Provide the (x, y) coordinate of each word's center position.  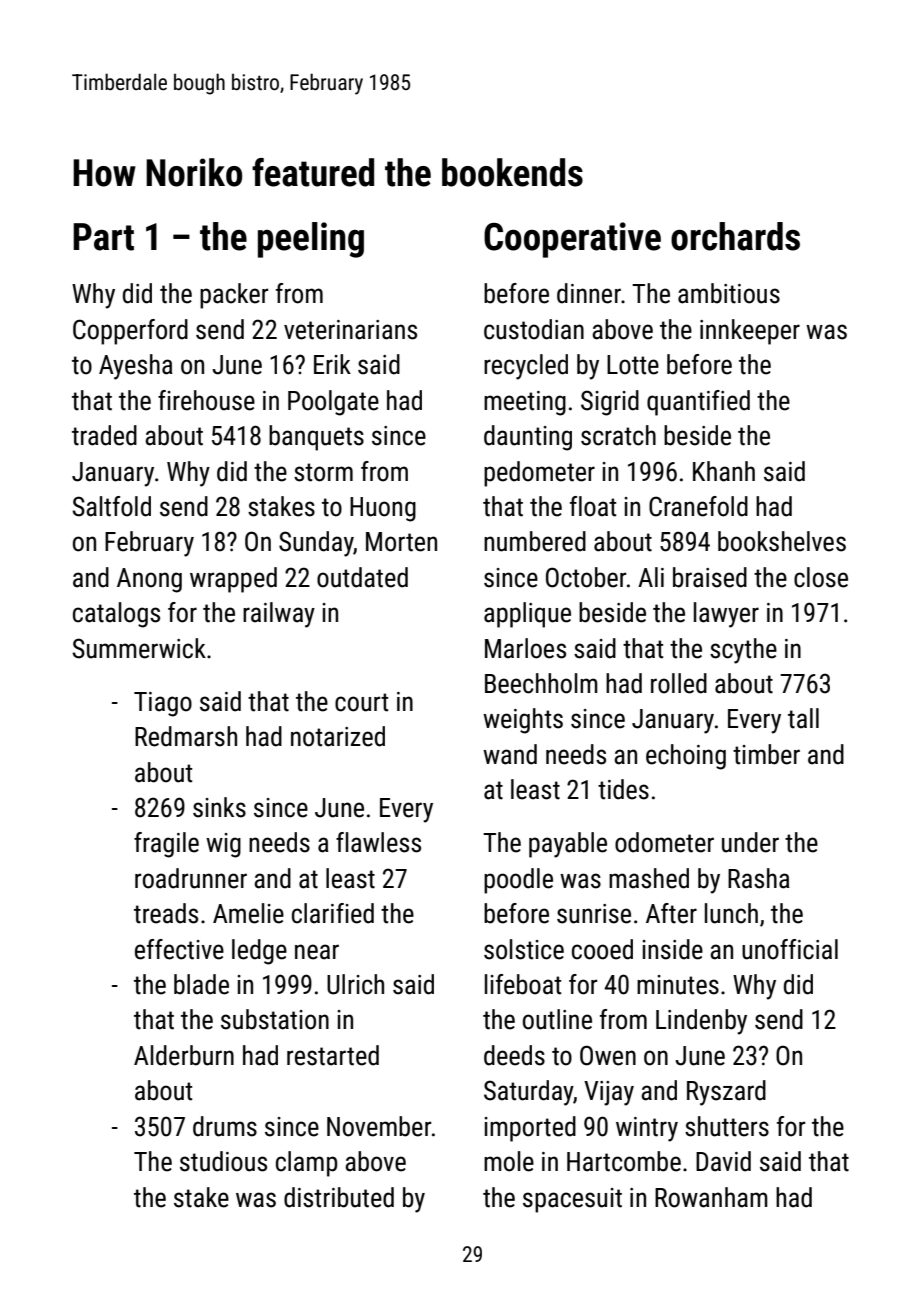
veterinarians (350, 330)
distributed (339, 1197)
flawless (378, 842)
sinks (219, 807)
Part (103, 237)
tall (803, 718)
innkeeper (750, 332)
